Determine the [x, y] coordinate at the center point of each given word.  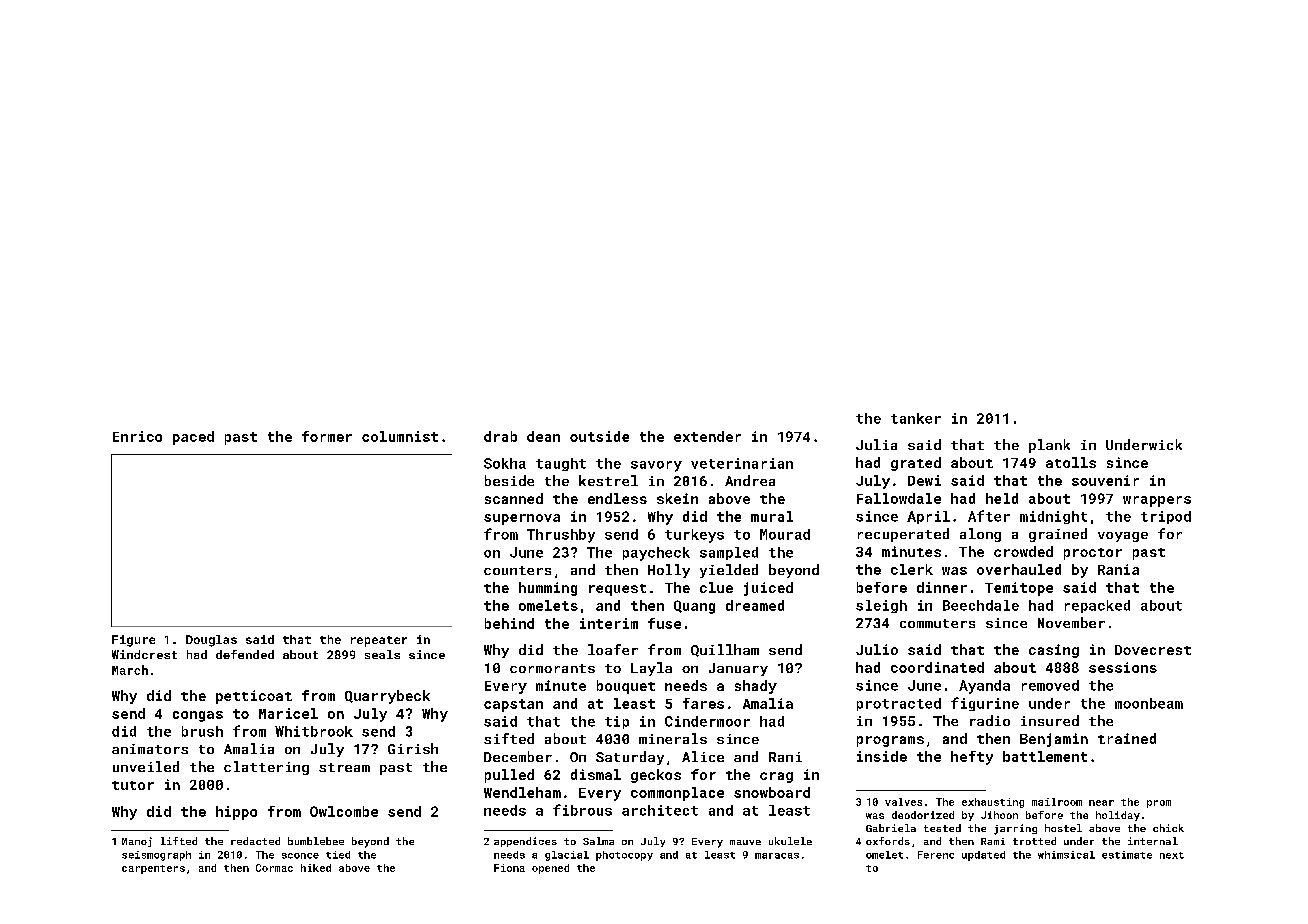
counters [517, 570]
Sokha [505, 463]
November [1071, 622]
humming [548, 589]
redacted [255, 841]
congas [198, 716]
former [327, 436]
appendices [525, 842]
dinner [942, 587]
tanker [916, 418]
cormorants [552, 668]
